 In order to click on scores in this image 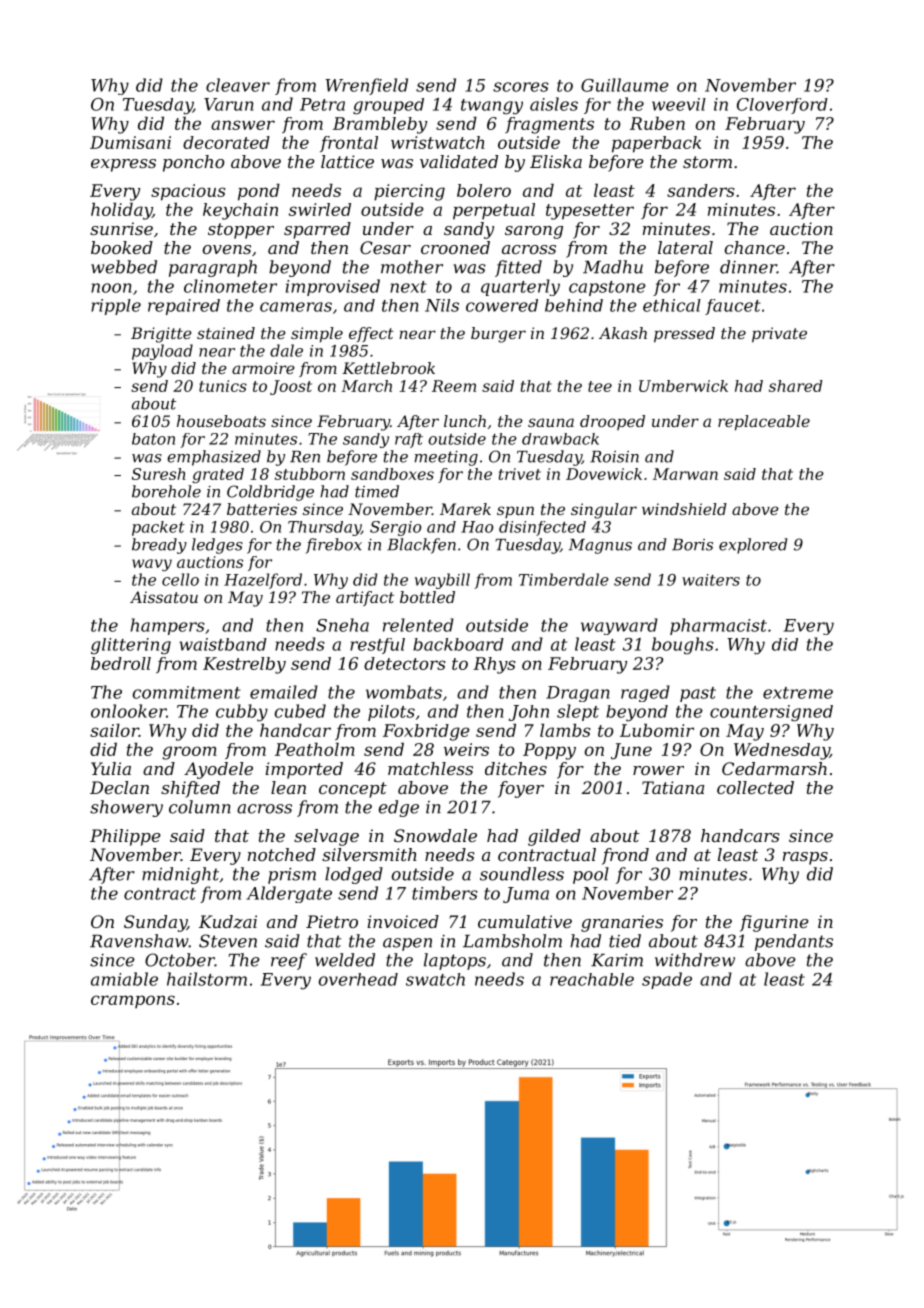, I will do `click(521, 87)`.
